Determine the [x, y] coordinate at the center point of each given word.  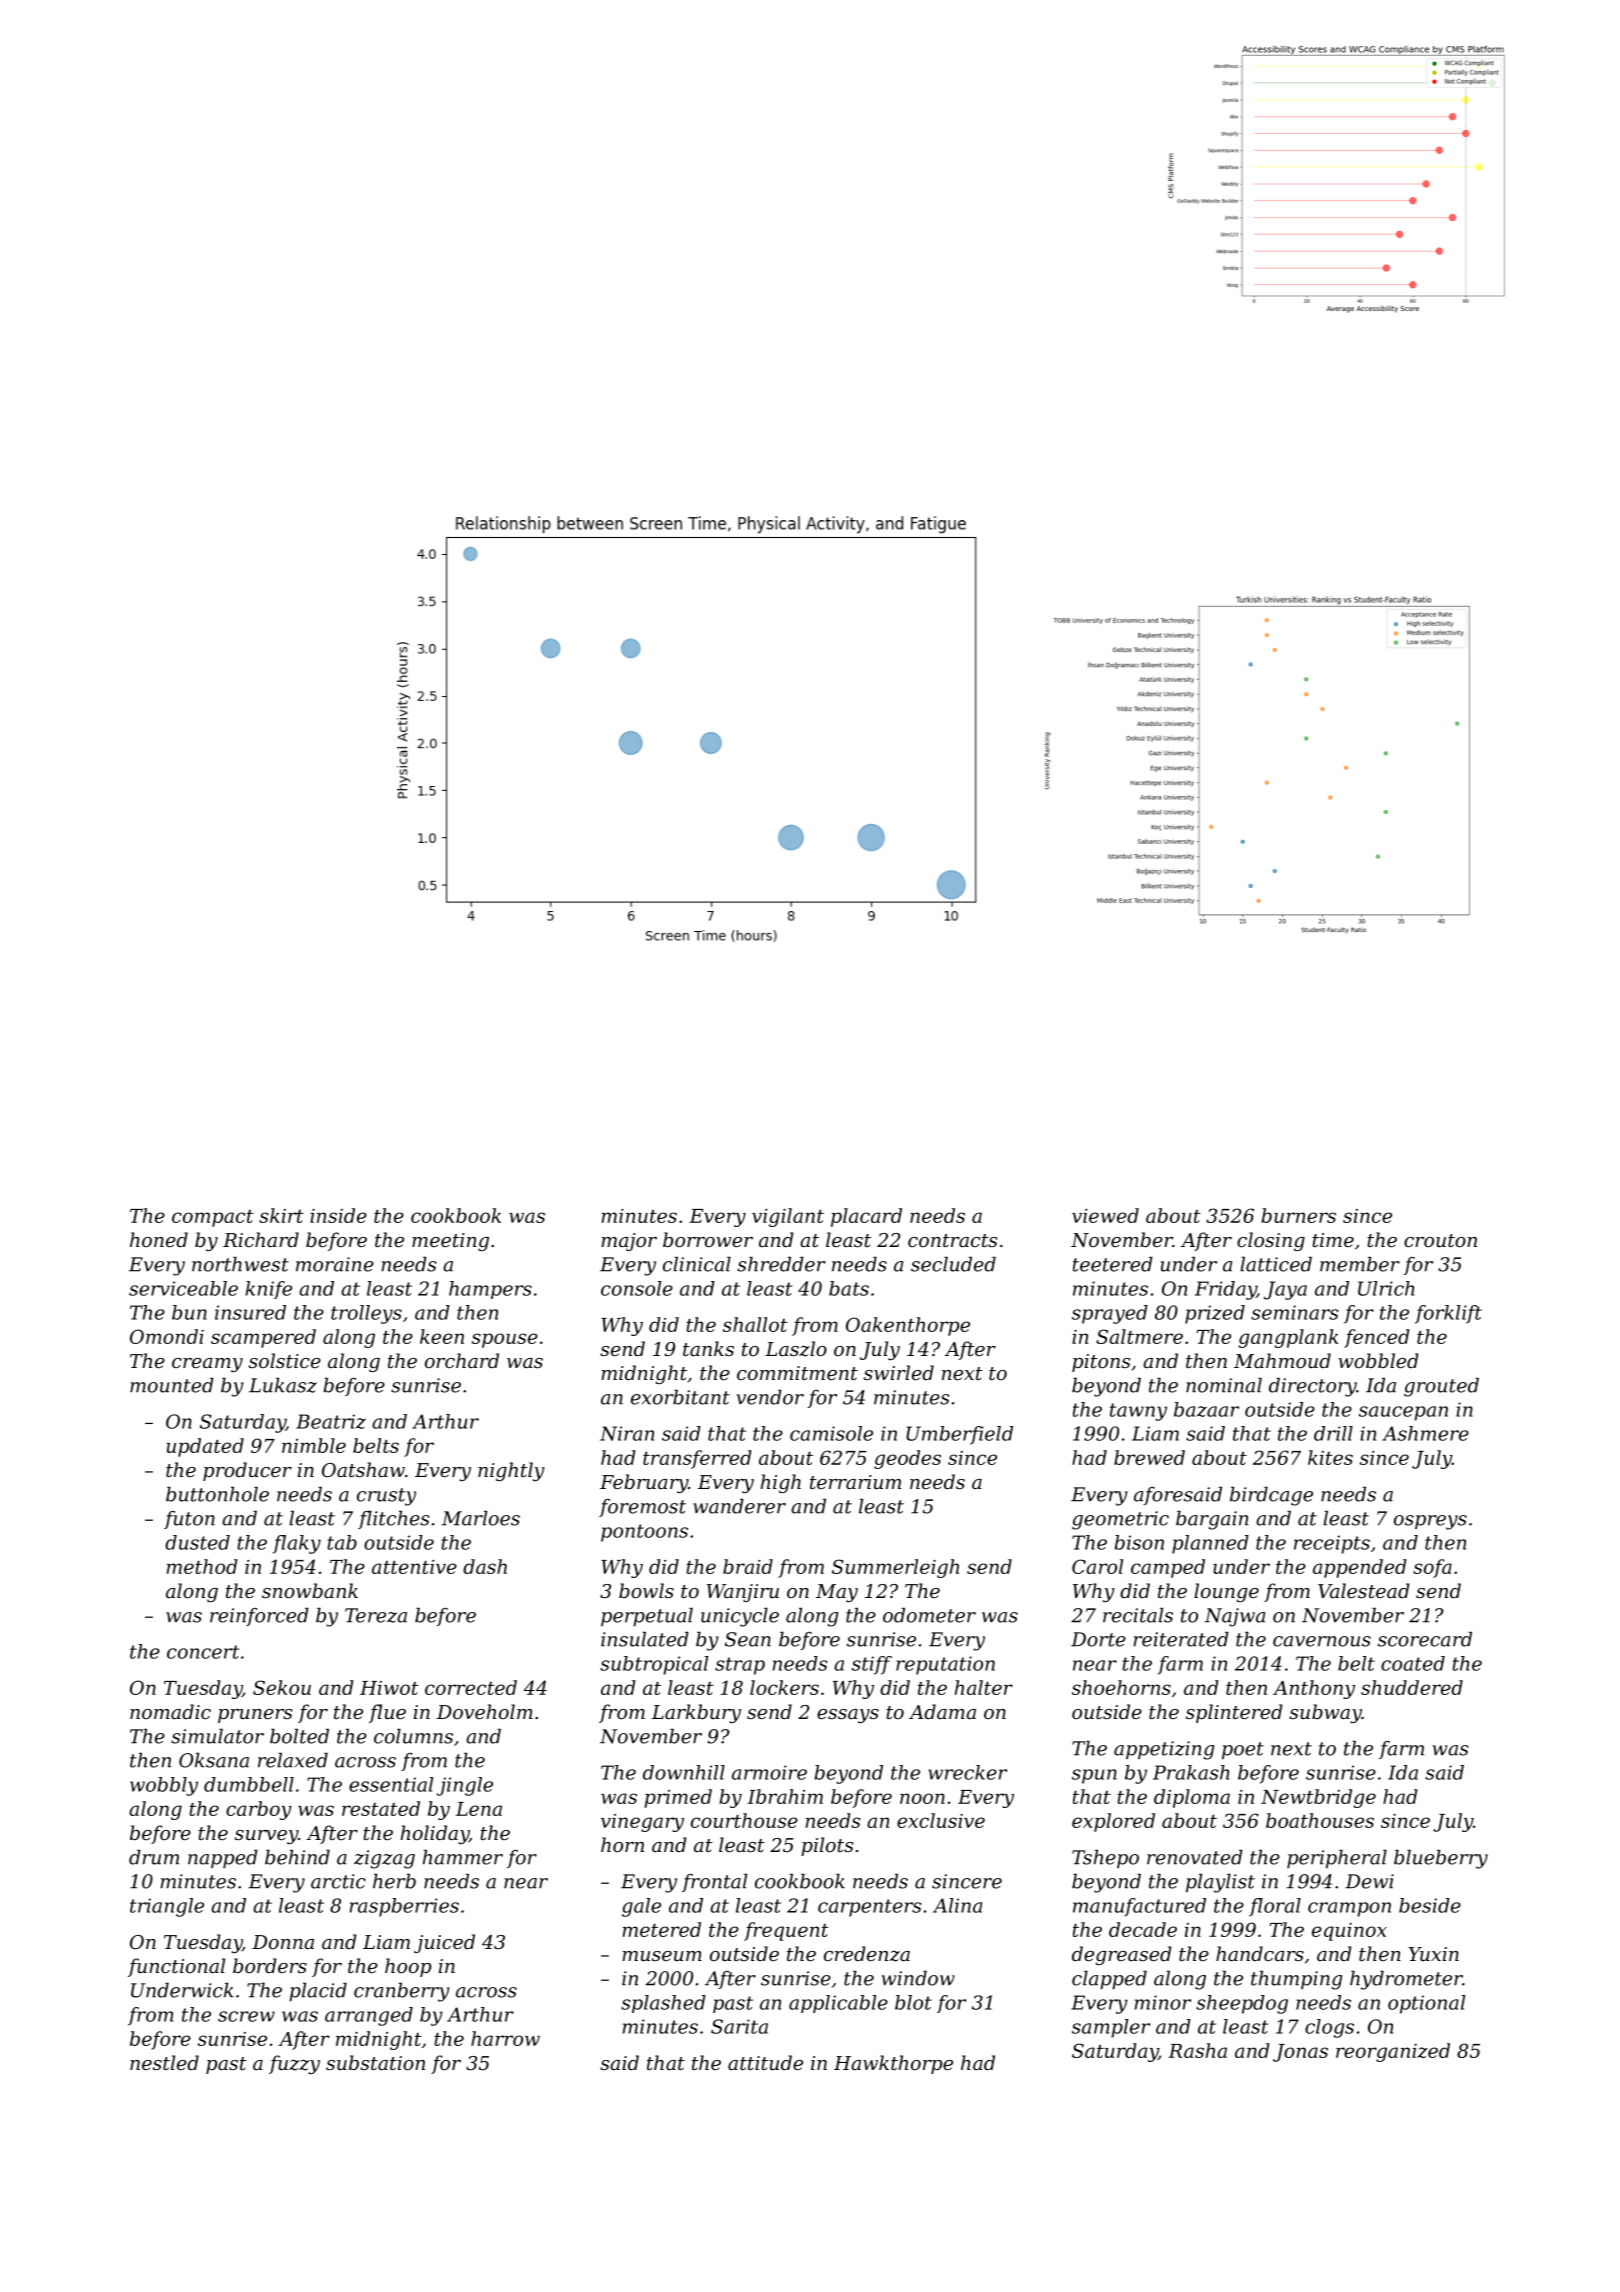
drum [154, 1857]
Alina [957, 1905]
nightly [511, 1471]
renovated [1195, 1857]
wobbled [1378, 1360]
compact [213, 1218]
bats [849, 1288]
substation [375, 2062]
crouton [1440, 1240]
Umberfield [959, 1435]
